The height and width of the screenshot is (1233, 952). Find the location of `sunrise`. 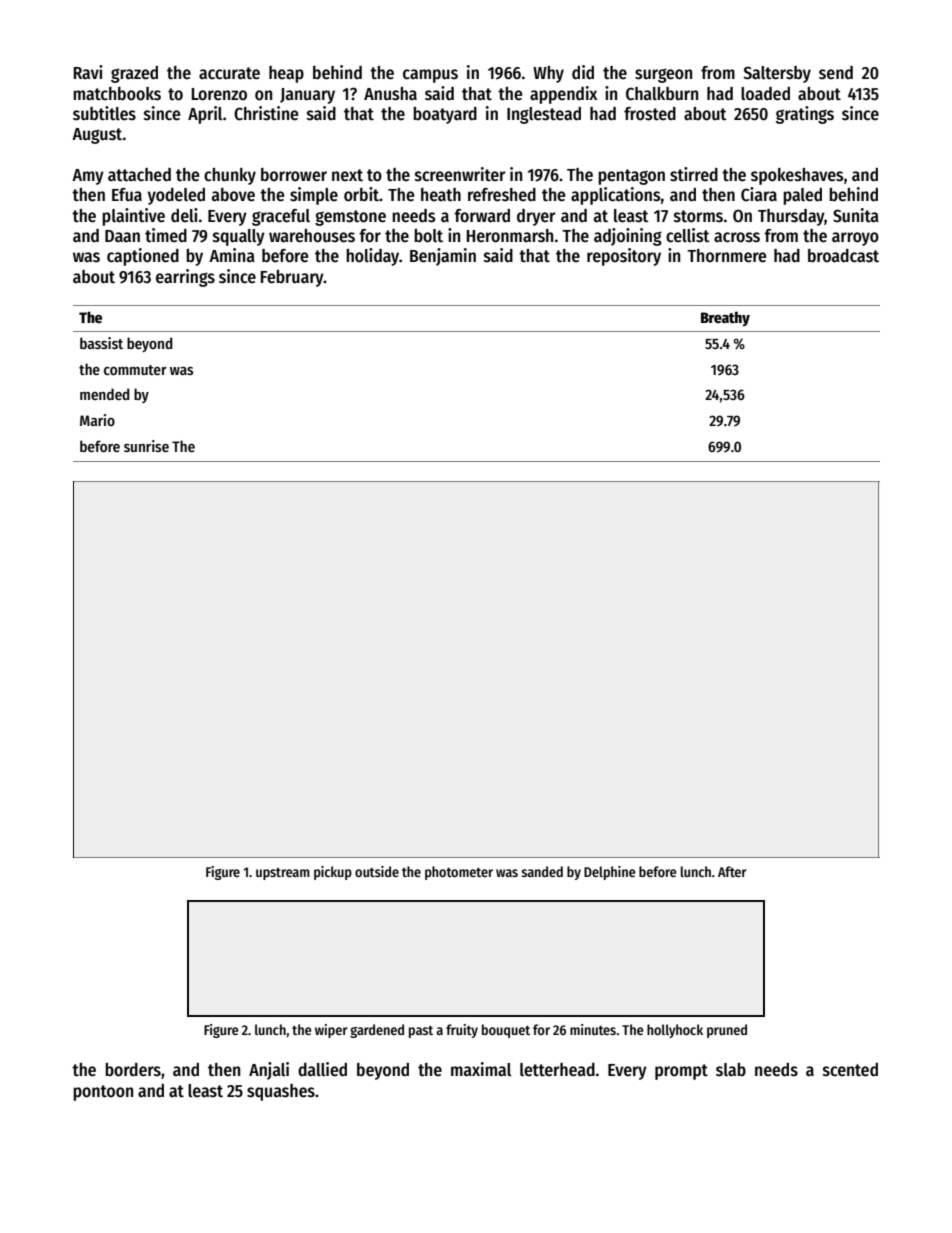

sunrise is located at coordinates (146, 446).
